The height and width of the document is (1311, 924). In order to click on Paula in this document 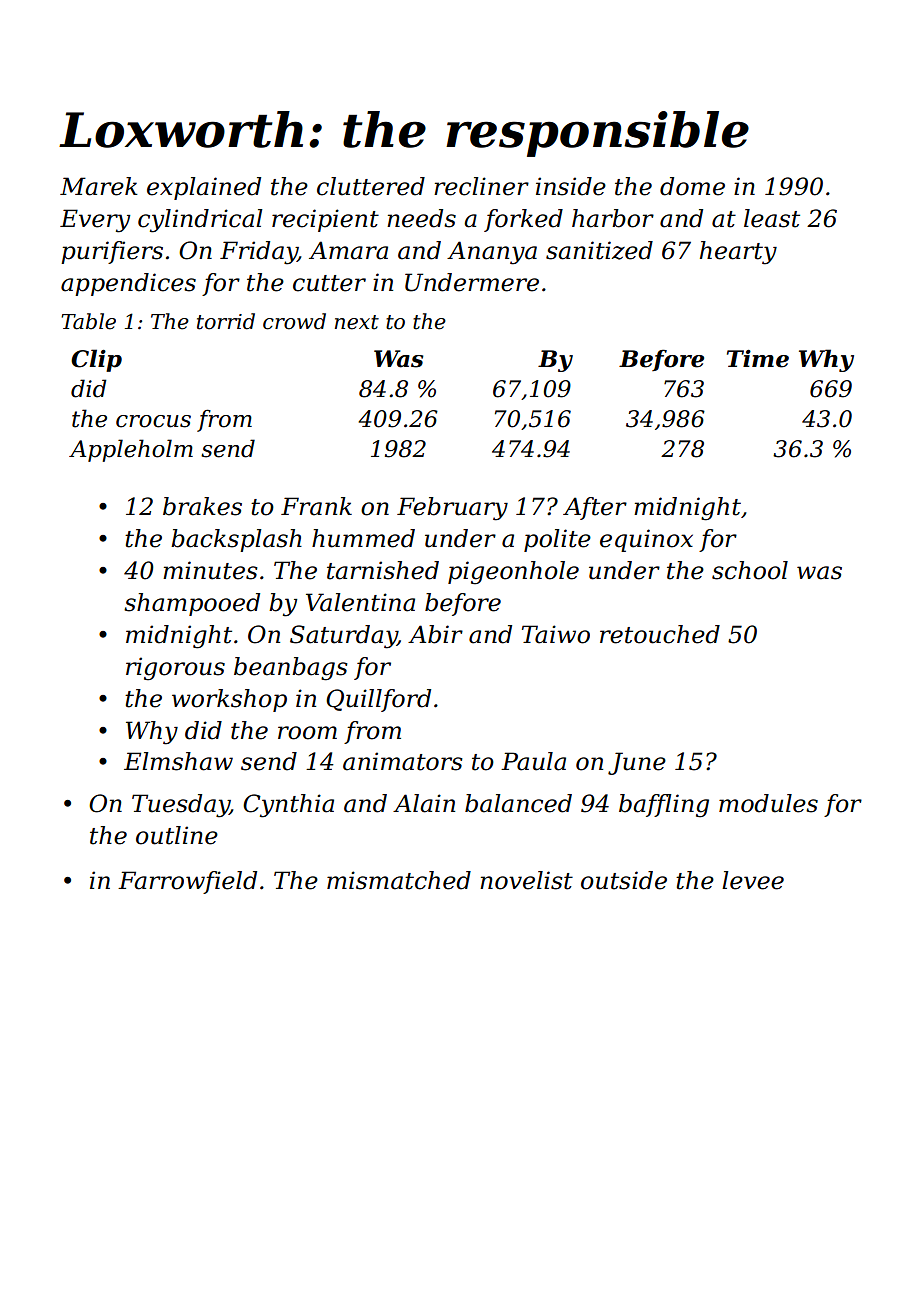, I will do `click(533, 761)`.
